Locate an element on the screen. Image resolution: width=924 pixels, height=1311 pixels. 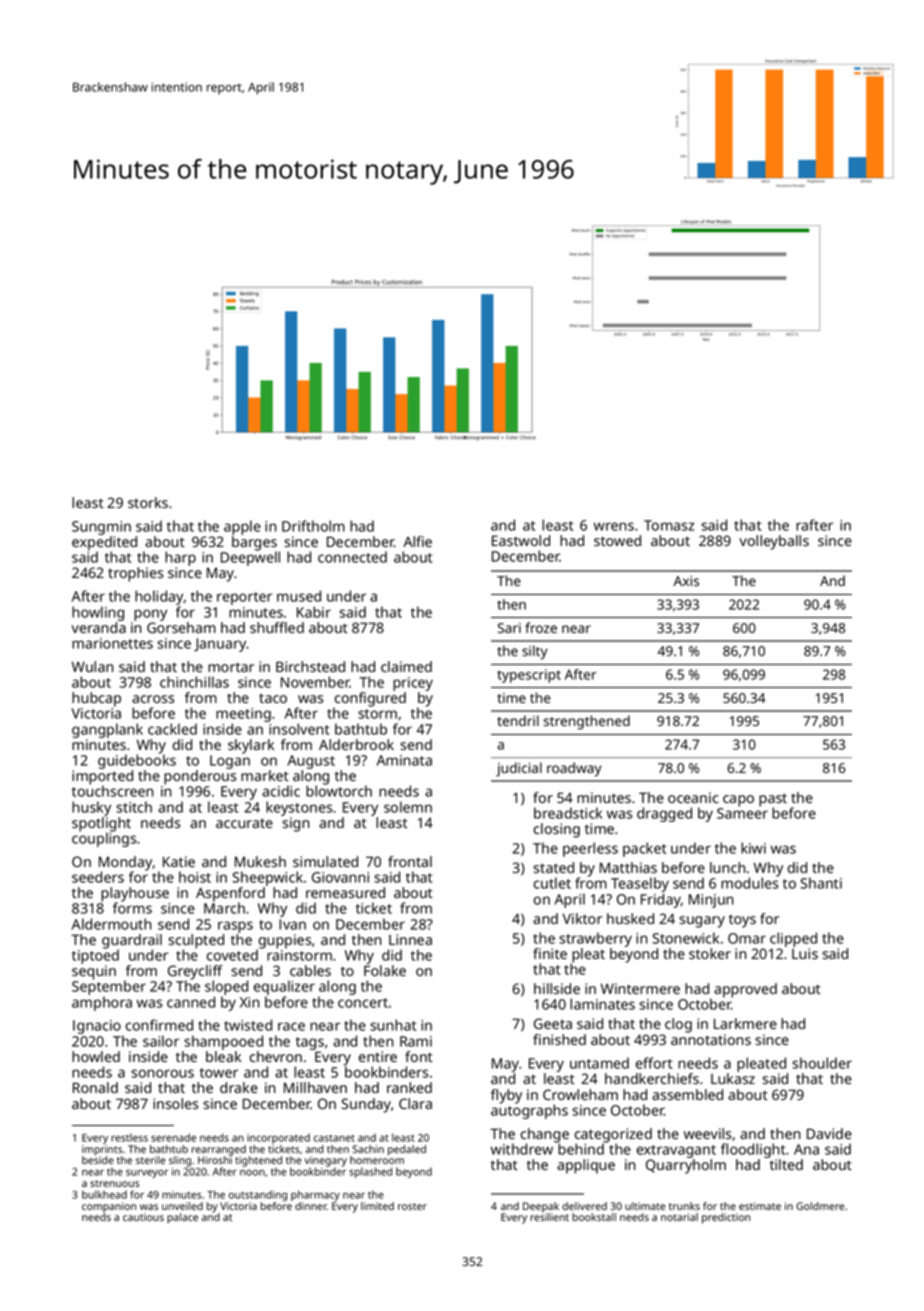
claimed is located at coordinates (406, 666).
